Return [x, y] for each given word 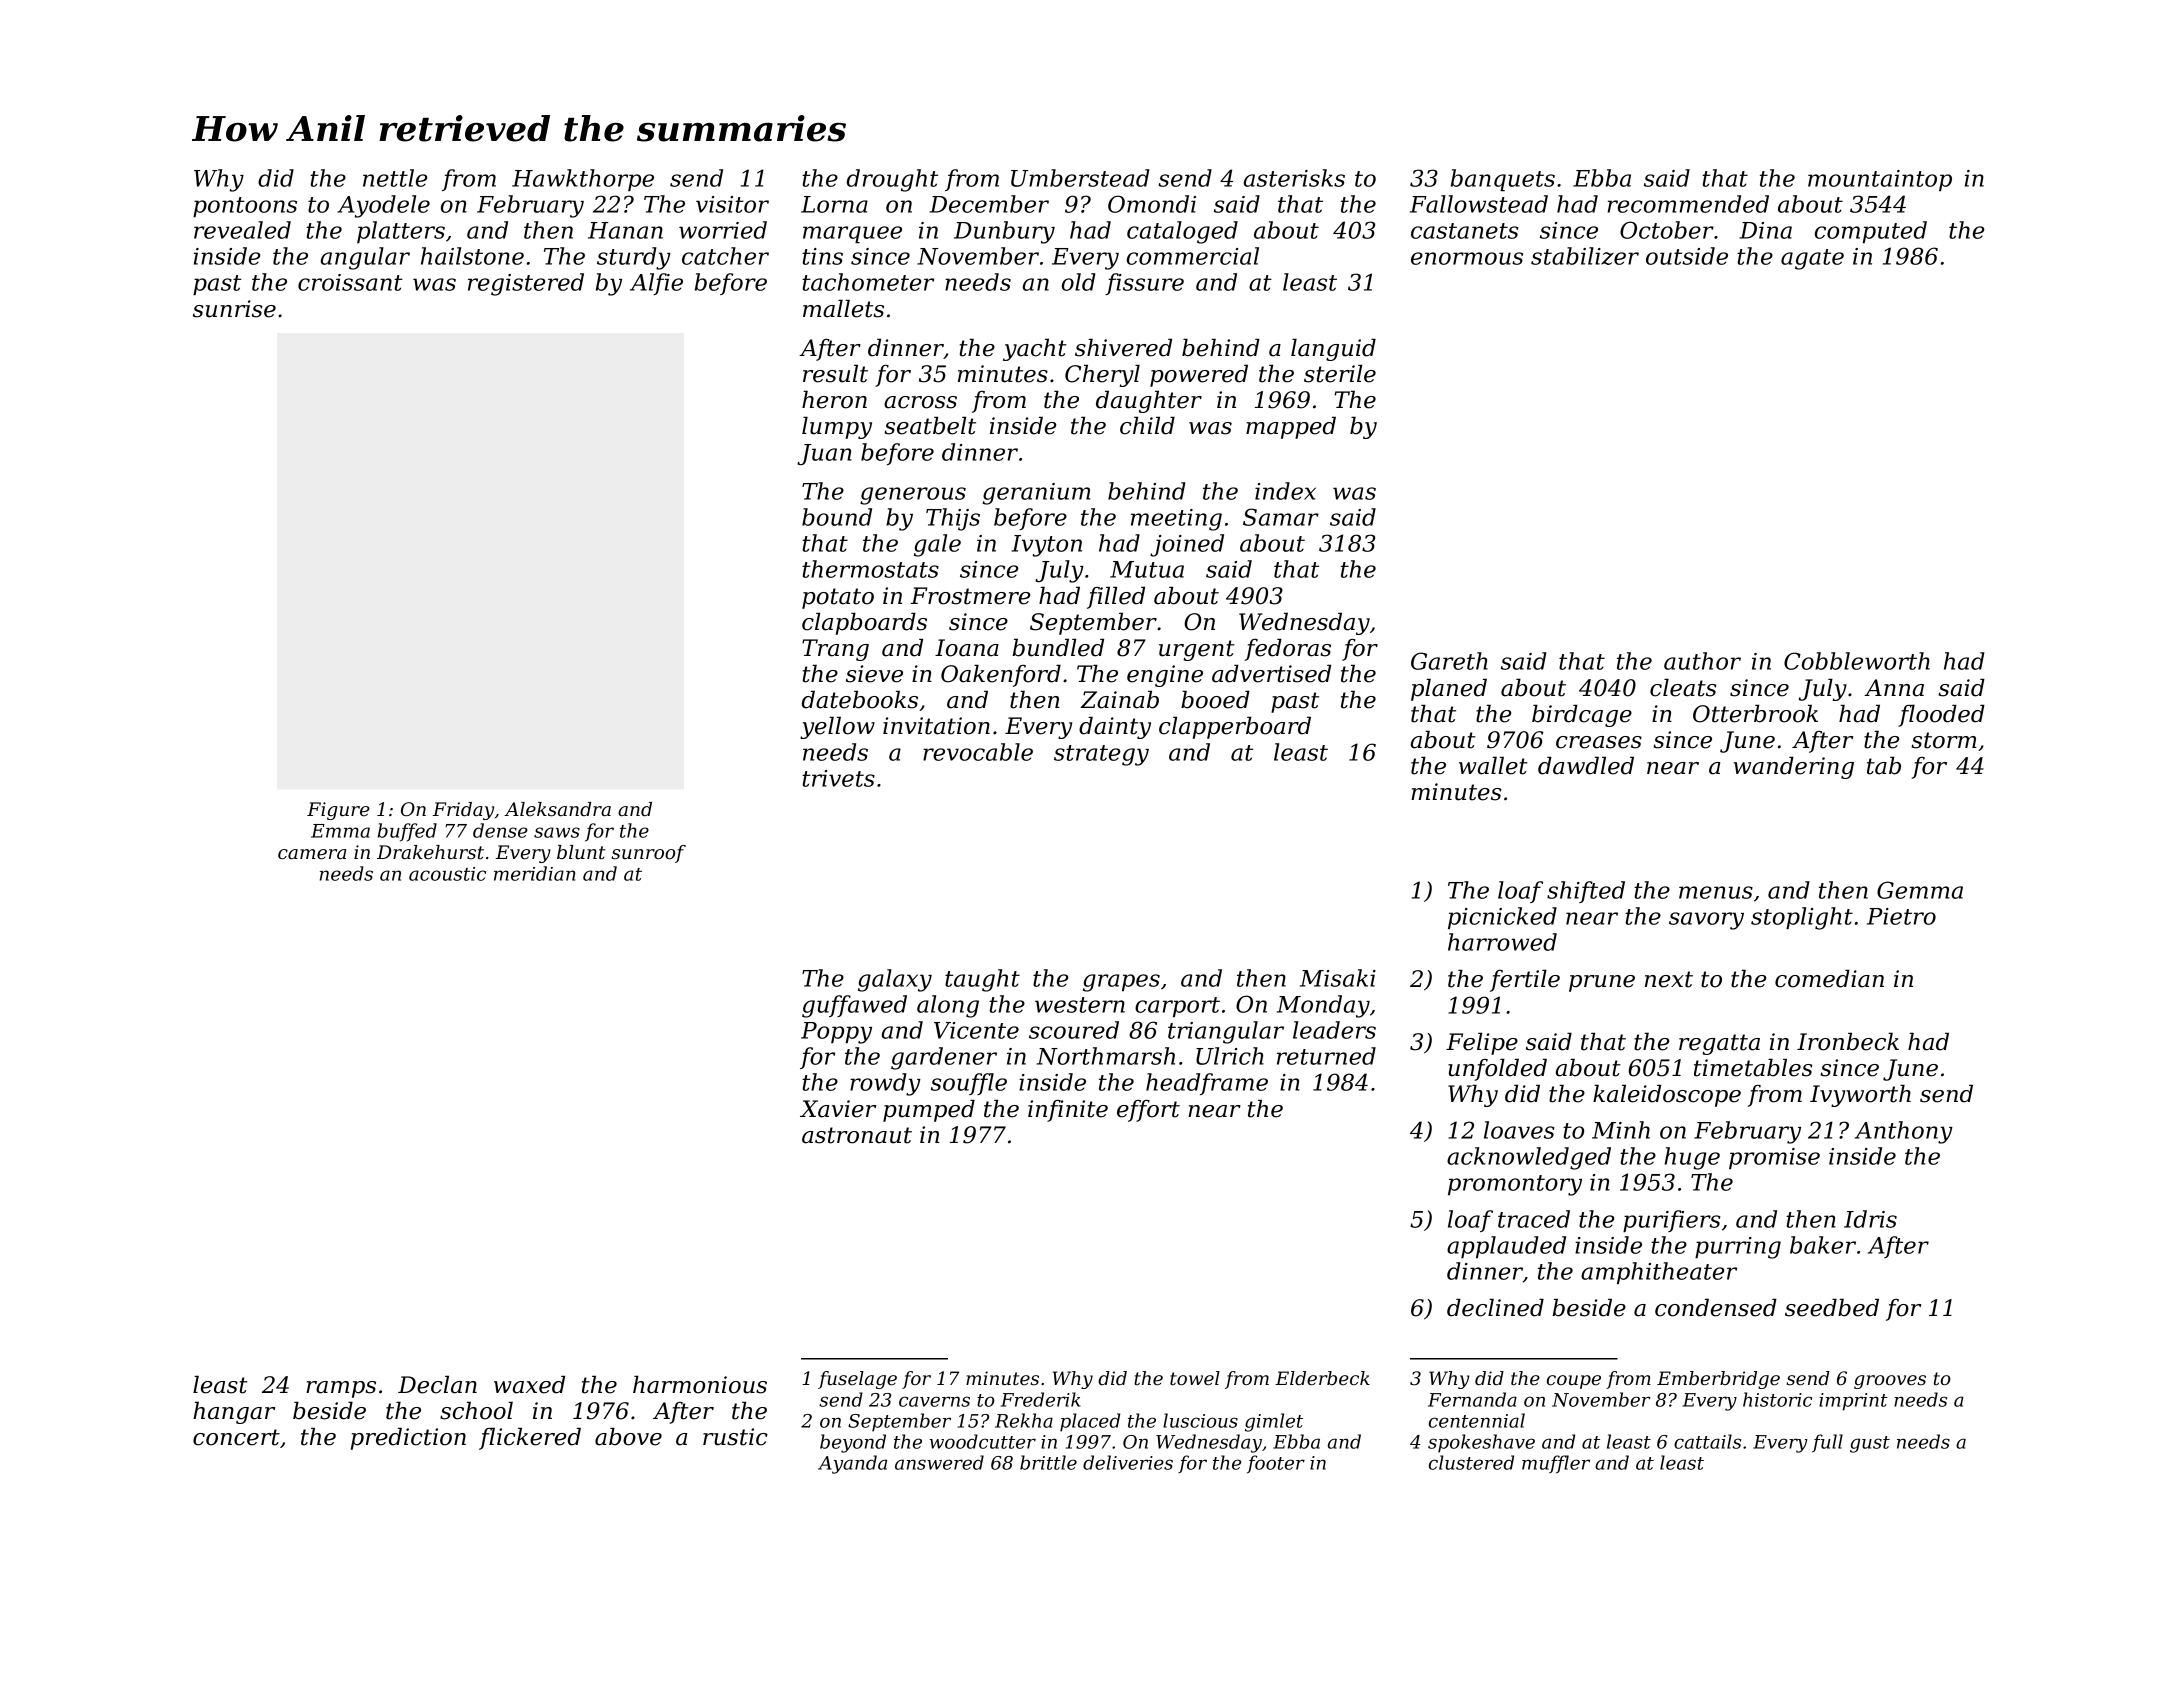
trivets [838, 778]
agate [1812, 259]
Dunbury [1004, 232]
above [628, 1436]
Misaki [1338, 978]
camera [312, 854]
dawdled [1586, 765]
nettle [395, 178]
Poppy [836, 1033]
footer [1276, 1464]
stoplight [1802, 918]
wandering [1794, 767]
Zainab [1119, 699]
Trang [835, 650]
